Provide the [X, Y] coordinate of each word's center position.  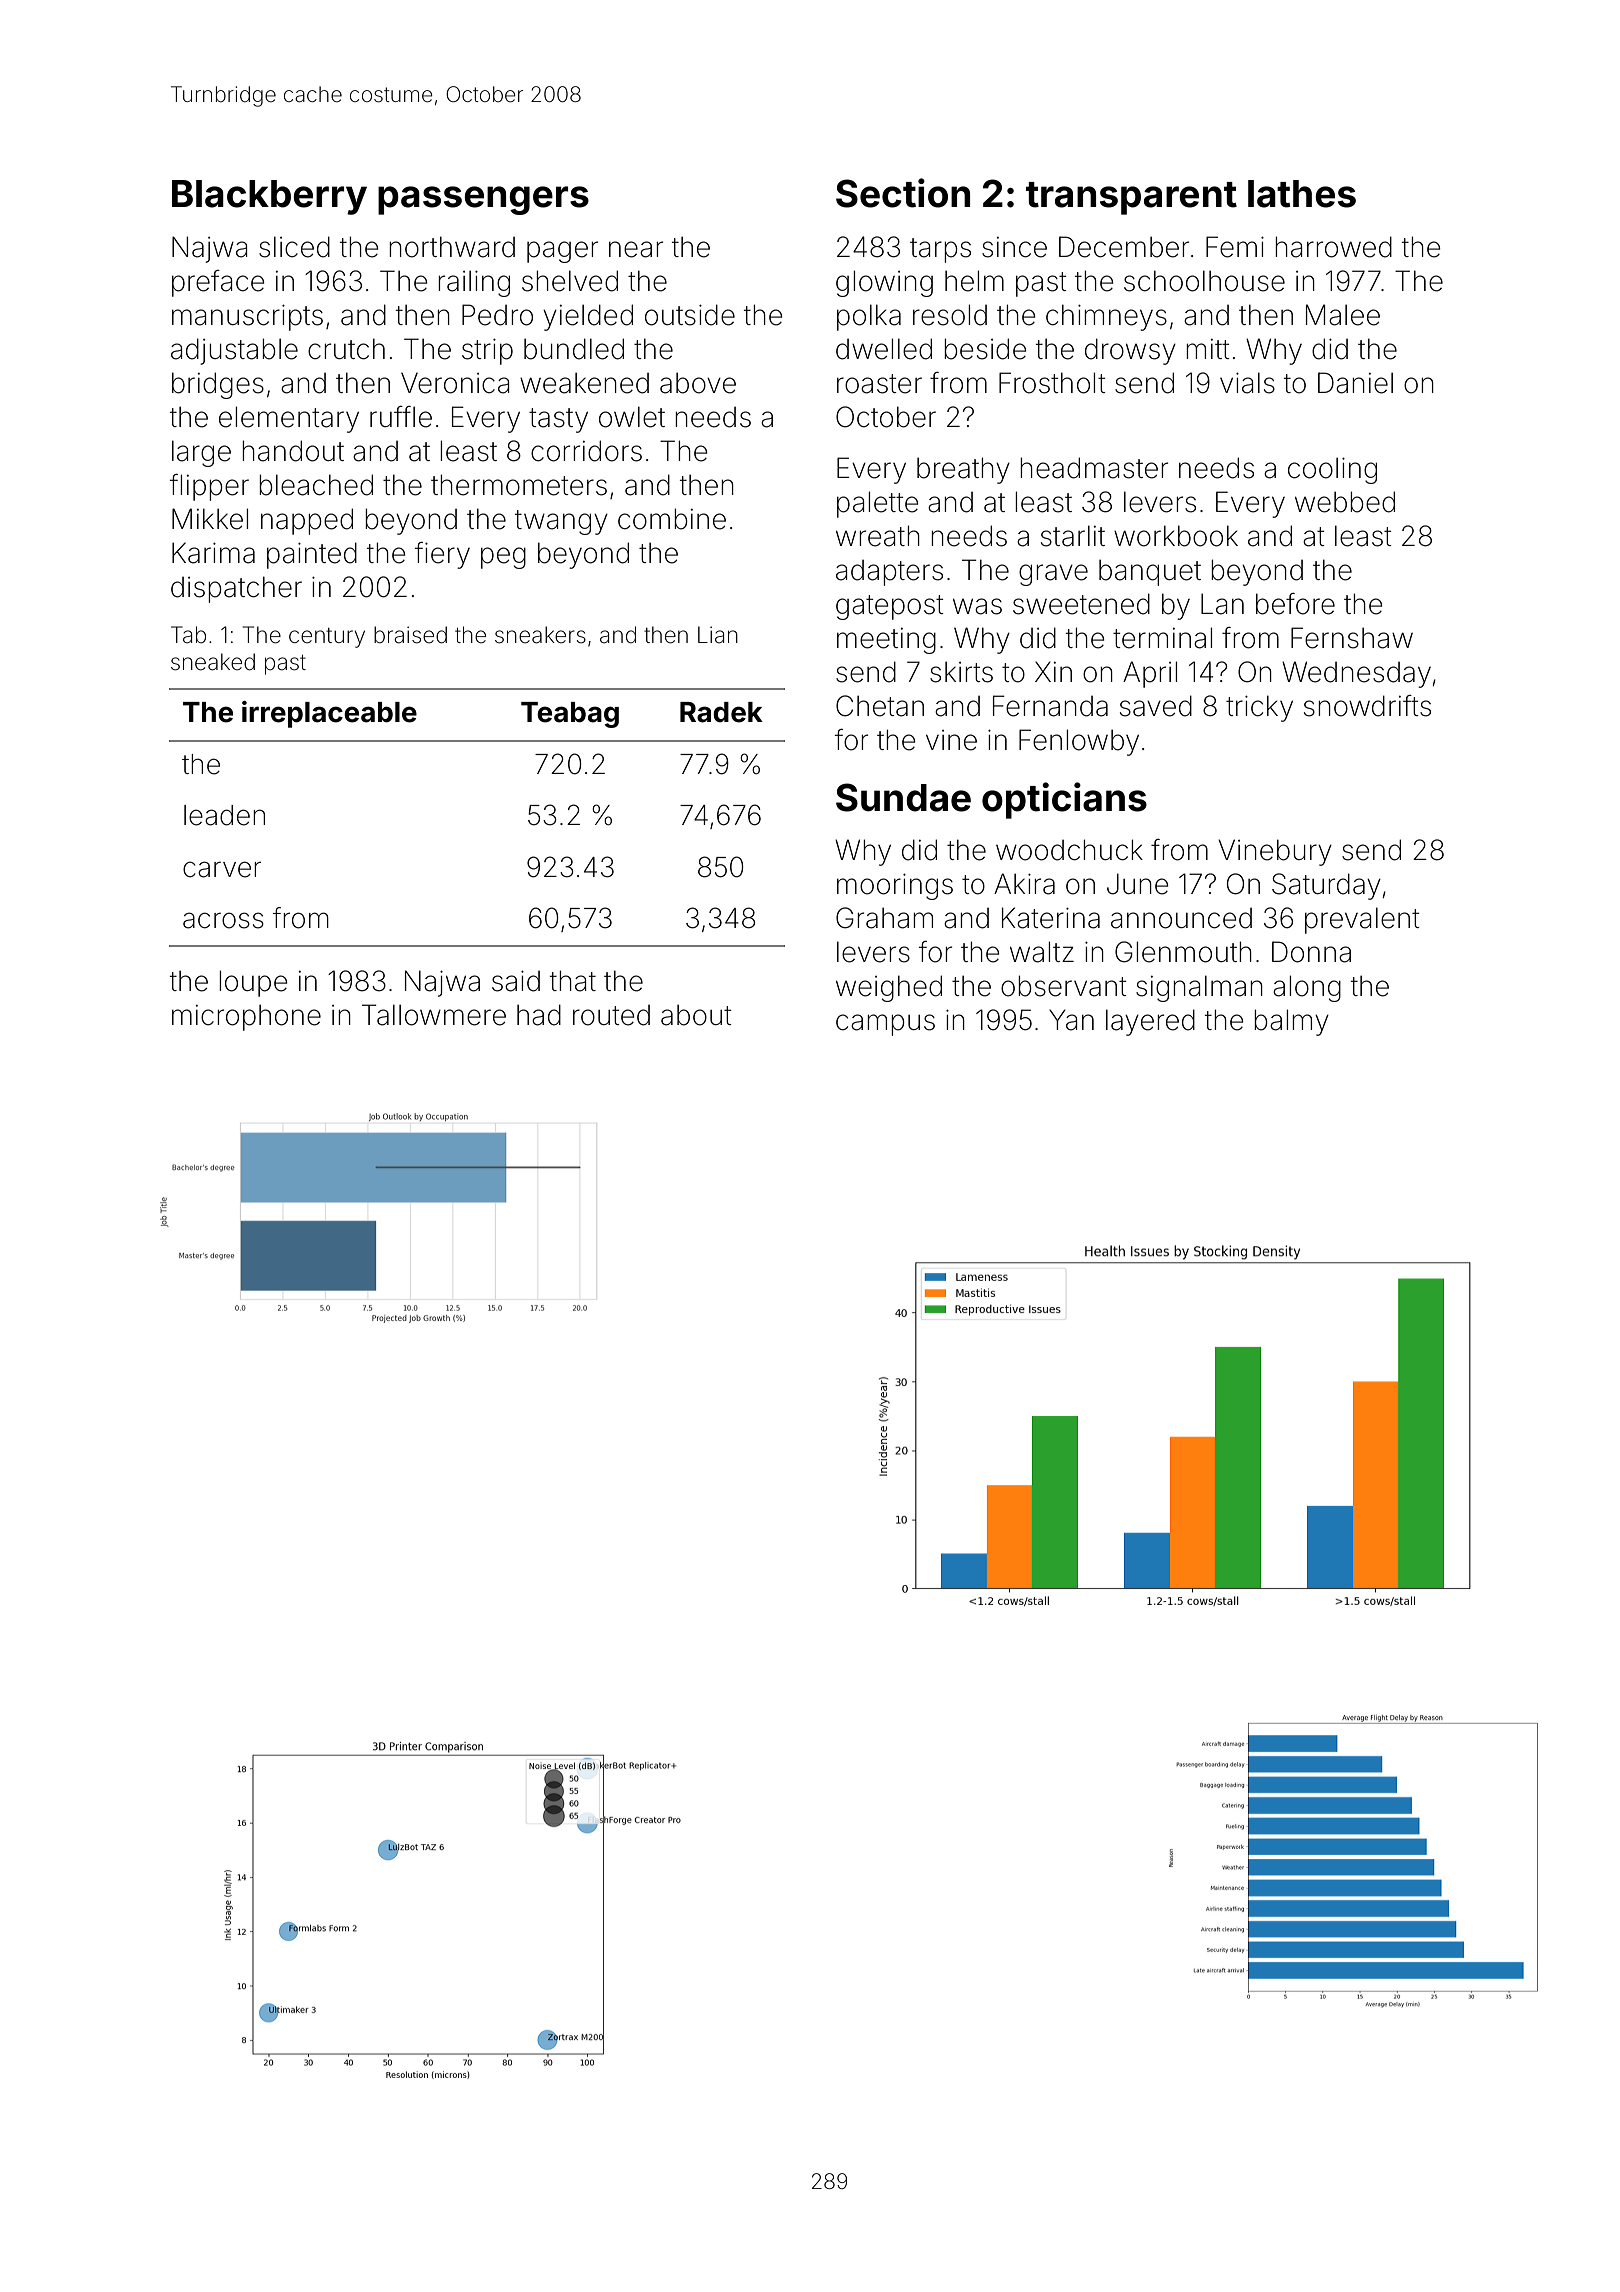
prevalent [1362, 920]
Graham [884, 918]
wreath [878, 536]
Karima [213, 553]
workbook [1176, 536]
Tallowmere [434, 1015]
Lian [718, 635]
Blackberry [269, 197]
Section [903, 193]
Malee [1343, 315]
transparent [1131, 198]
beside [985, 349]
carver [222, 869]
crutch [346, 349]
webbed [1345, 502]
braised [410, 635]
